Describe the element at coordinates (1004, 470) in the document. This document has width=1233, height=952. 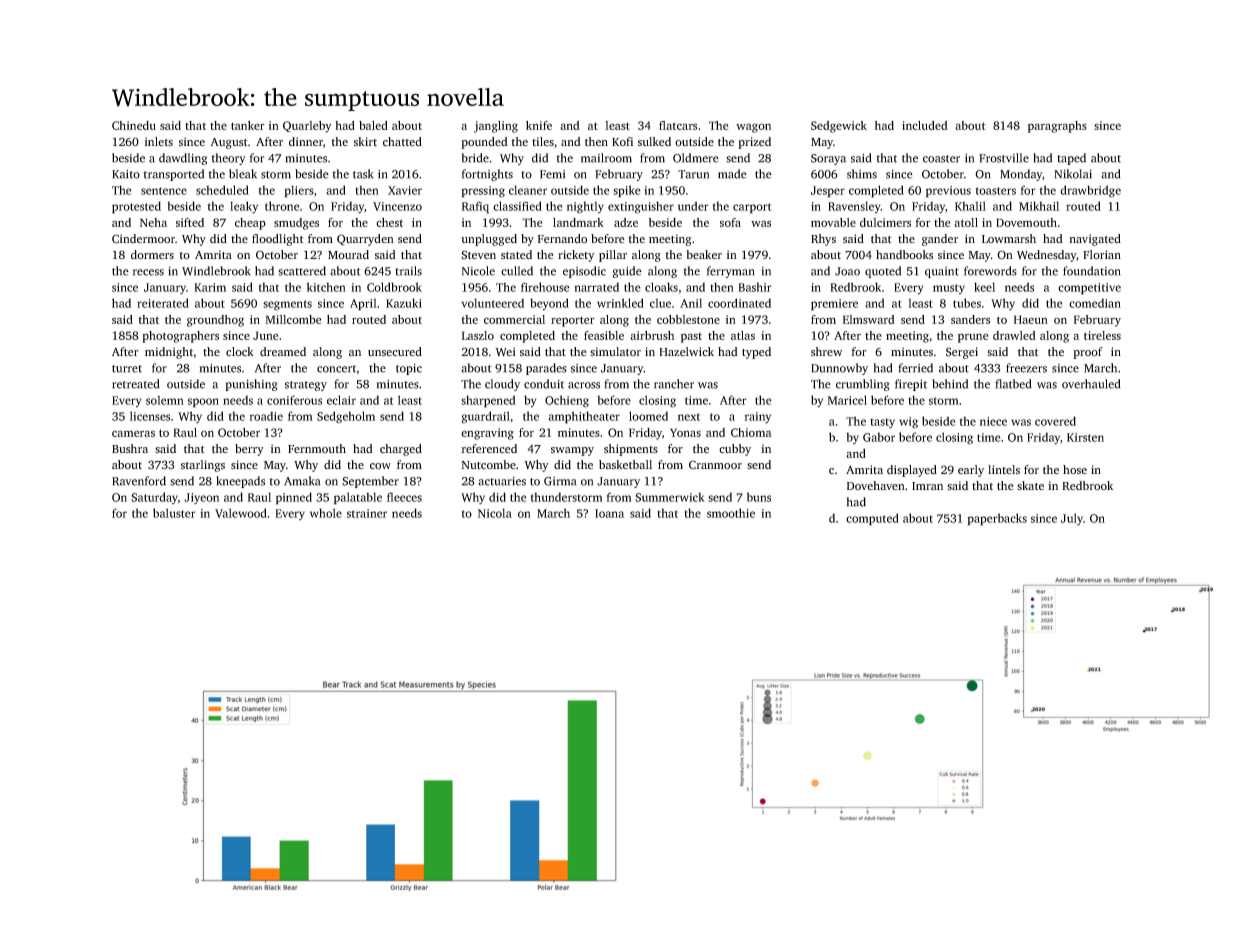
I see `lintels` at that location.
